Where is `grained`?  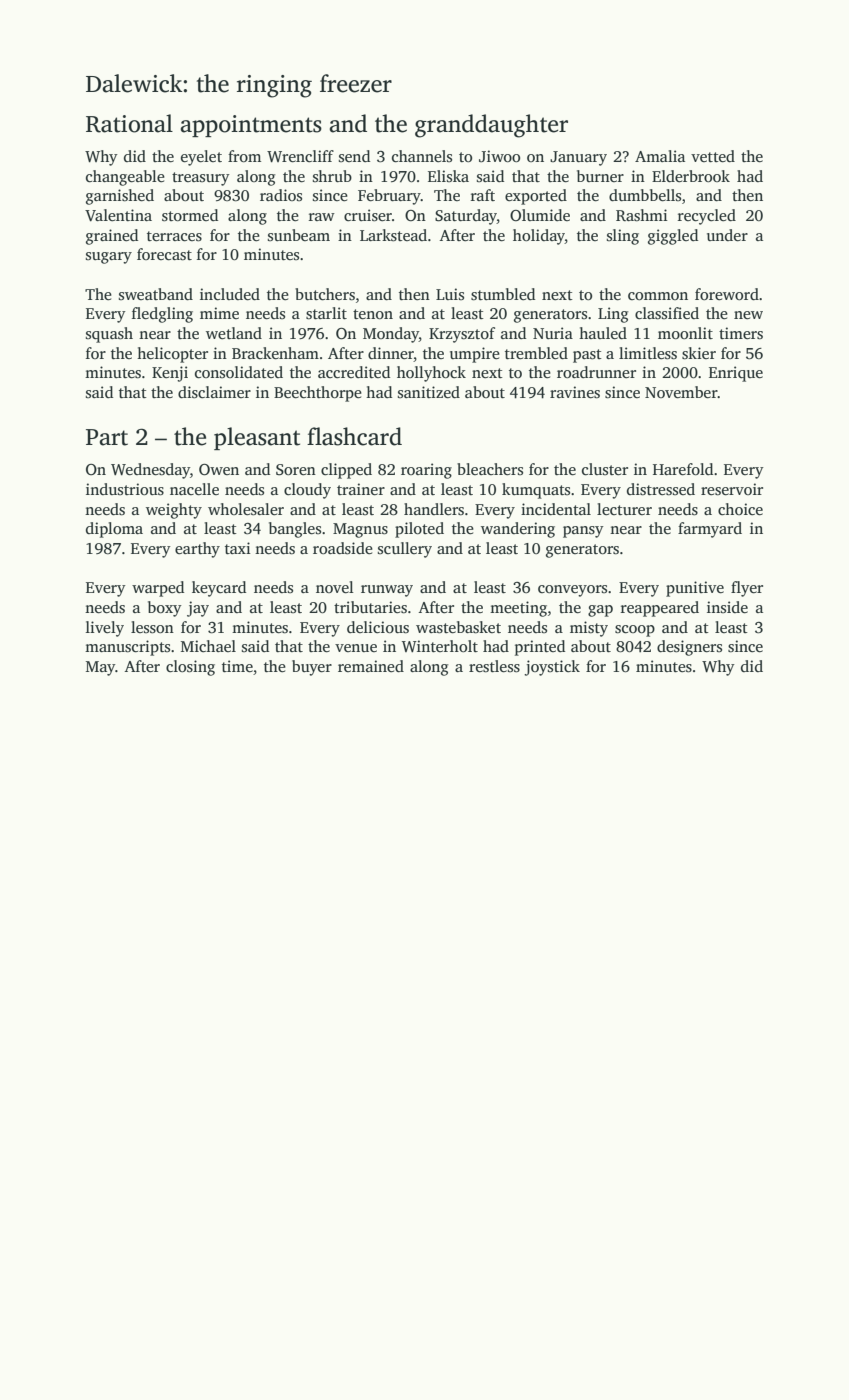 grained is located at coordinates (112, 237).
